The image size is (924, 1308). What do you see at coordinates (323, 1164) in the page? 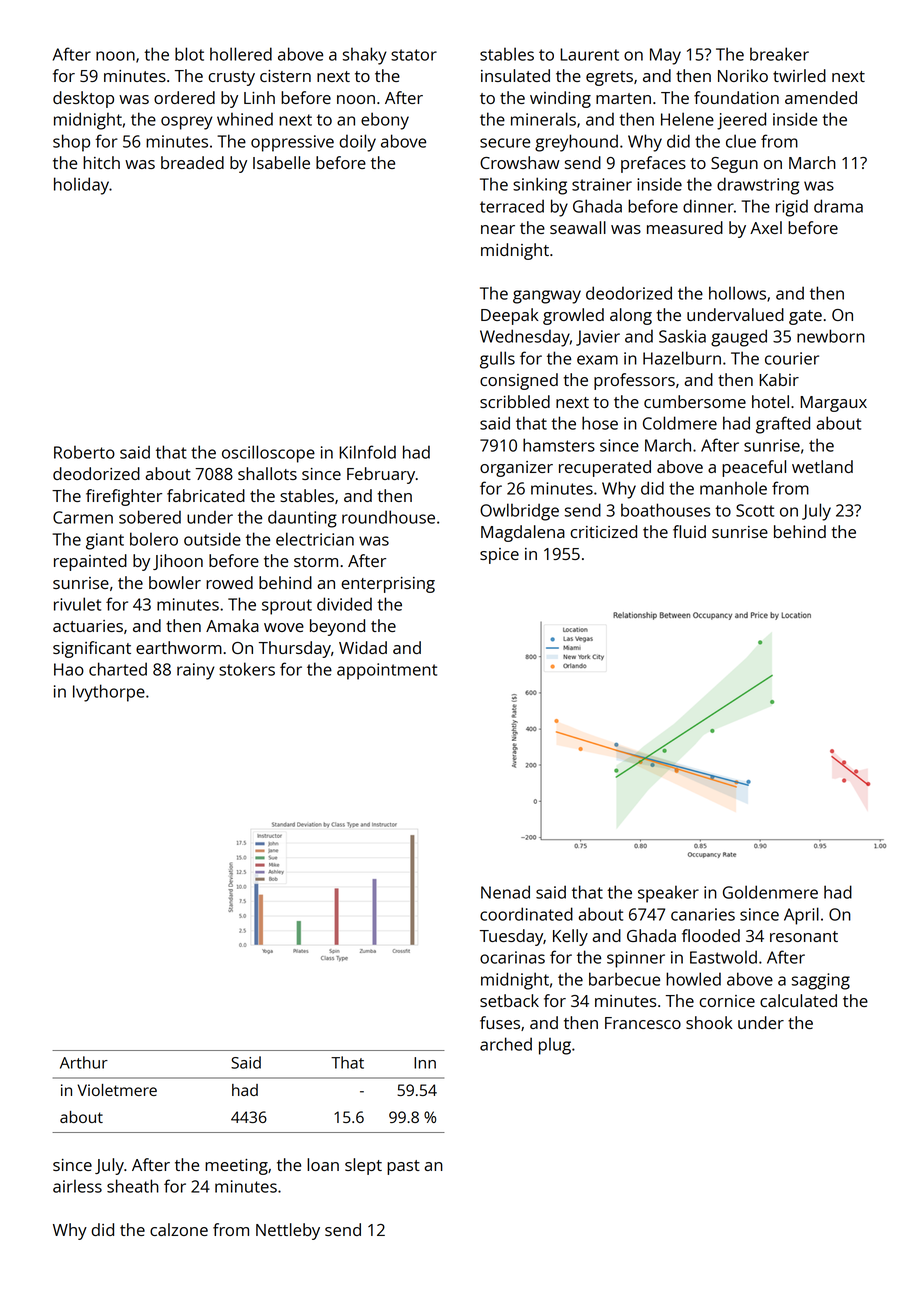
I see `loan` at bounding box center [323, 1164].
